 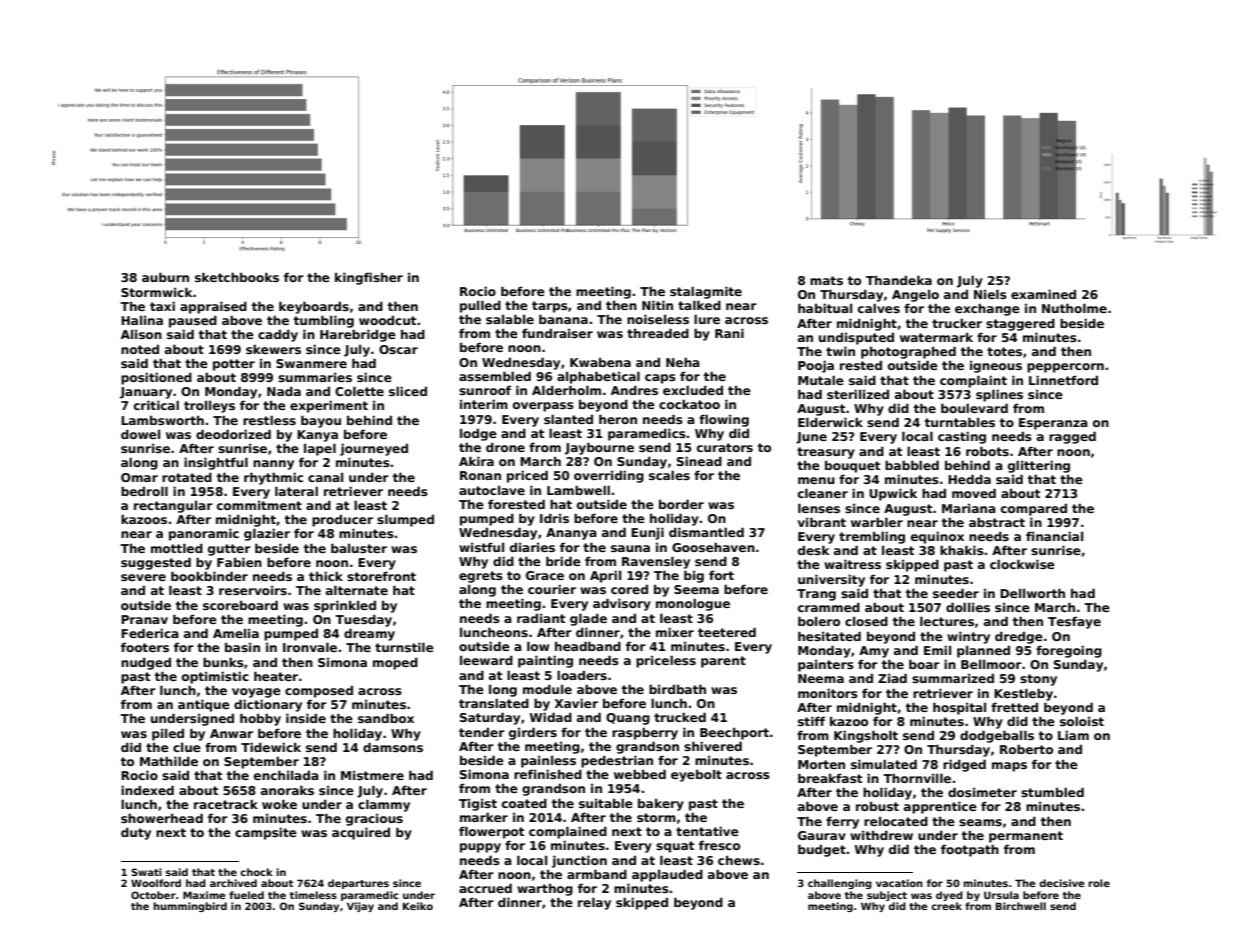 What do you see at coordinates (699, 461) in the screenshot?
I see `Sinead` at bounding box center [699, 461].
